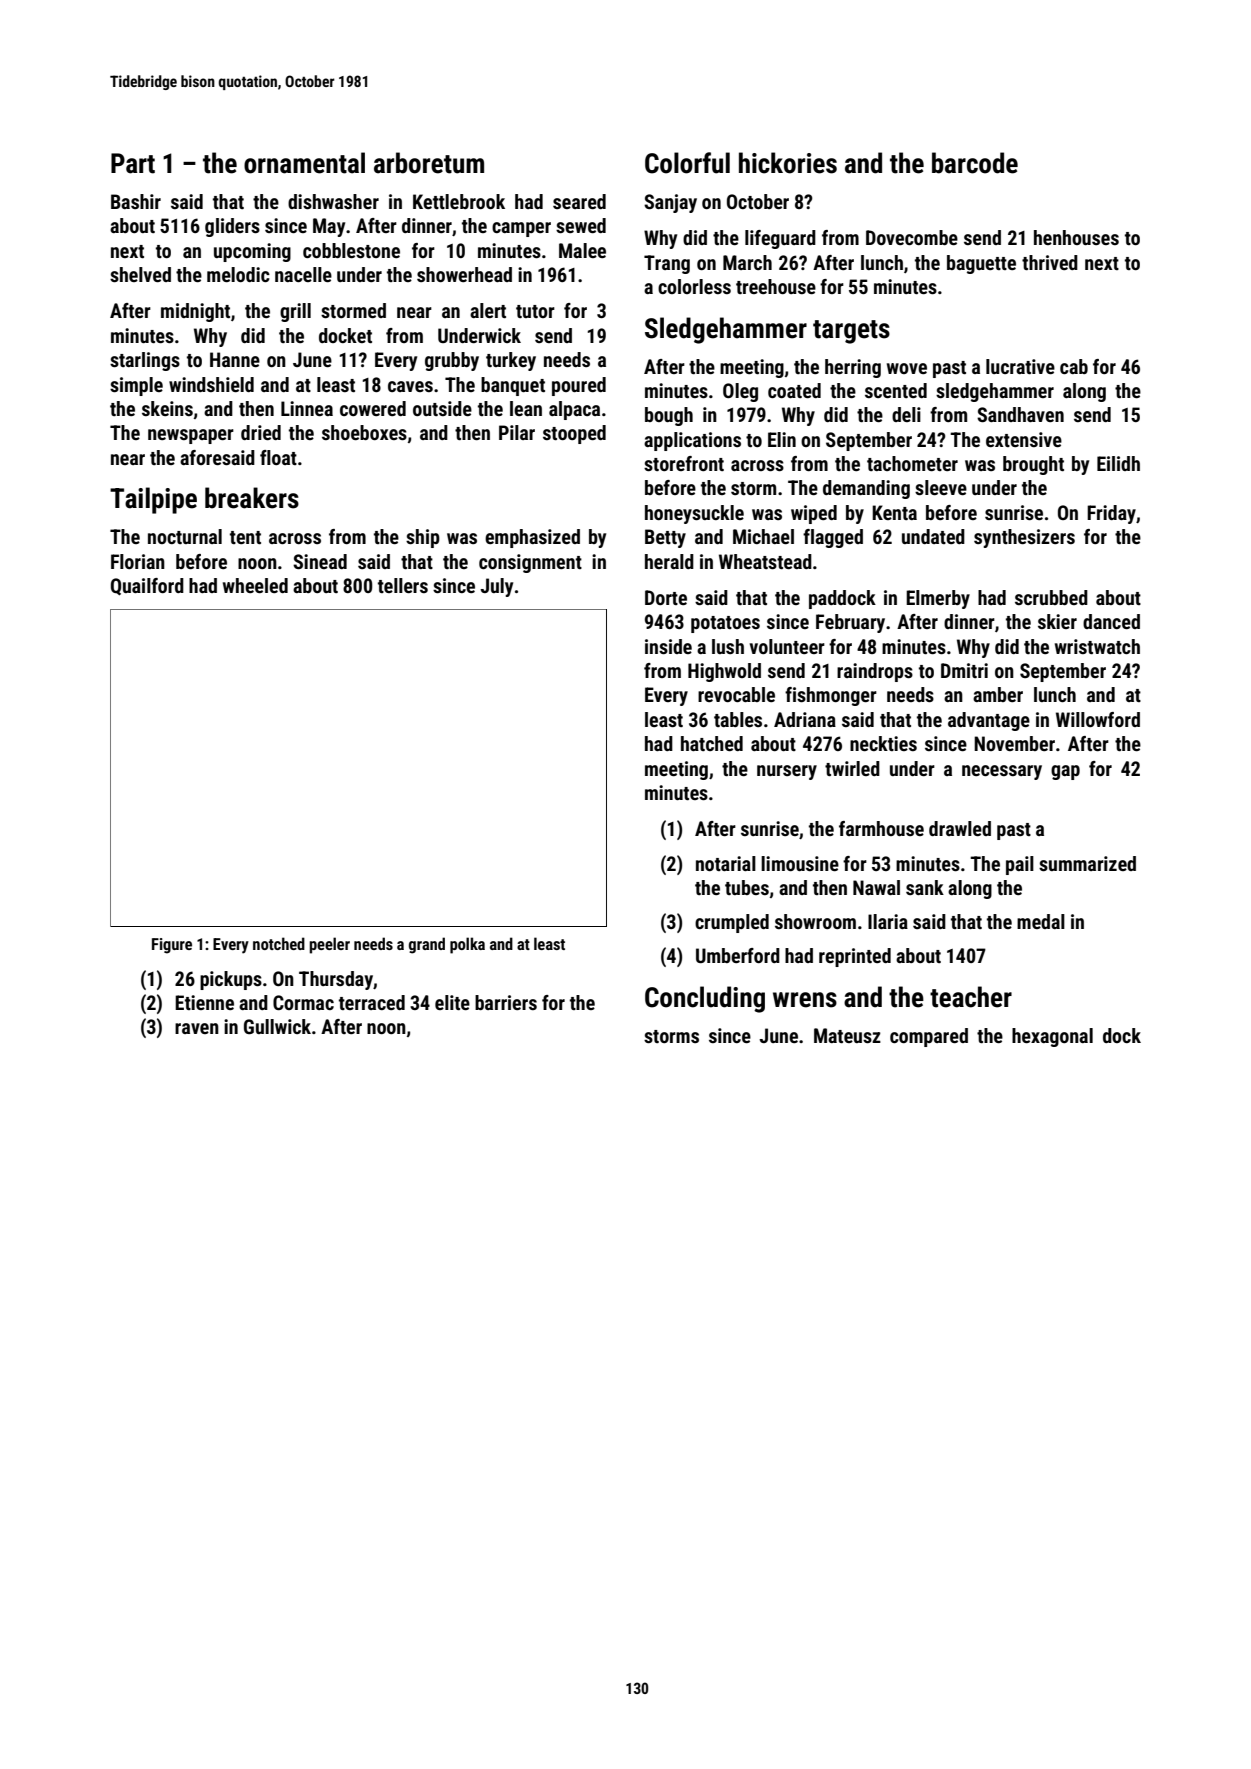 This document has width=1251, height=1769. I want to click on medal, so click(1041, 921).
